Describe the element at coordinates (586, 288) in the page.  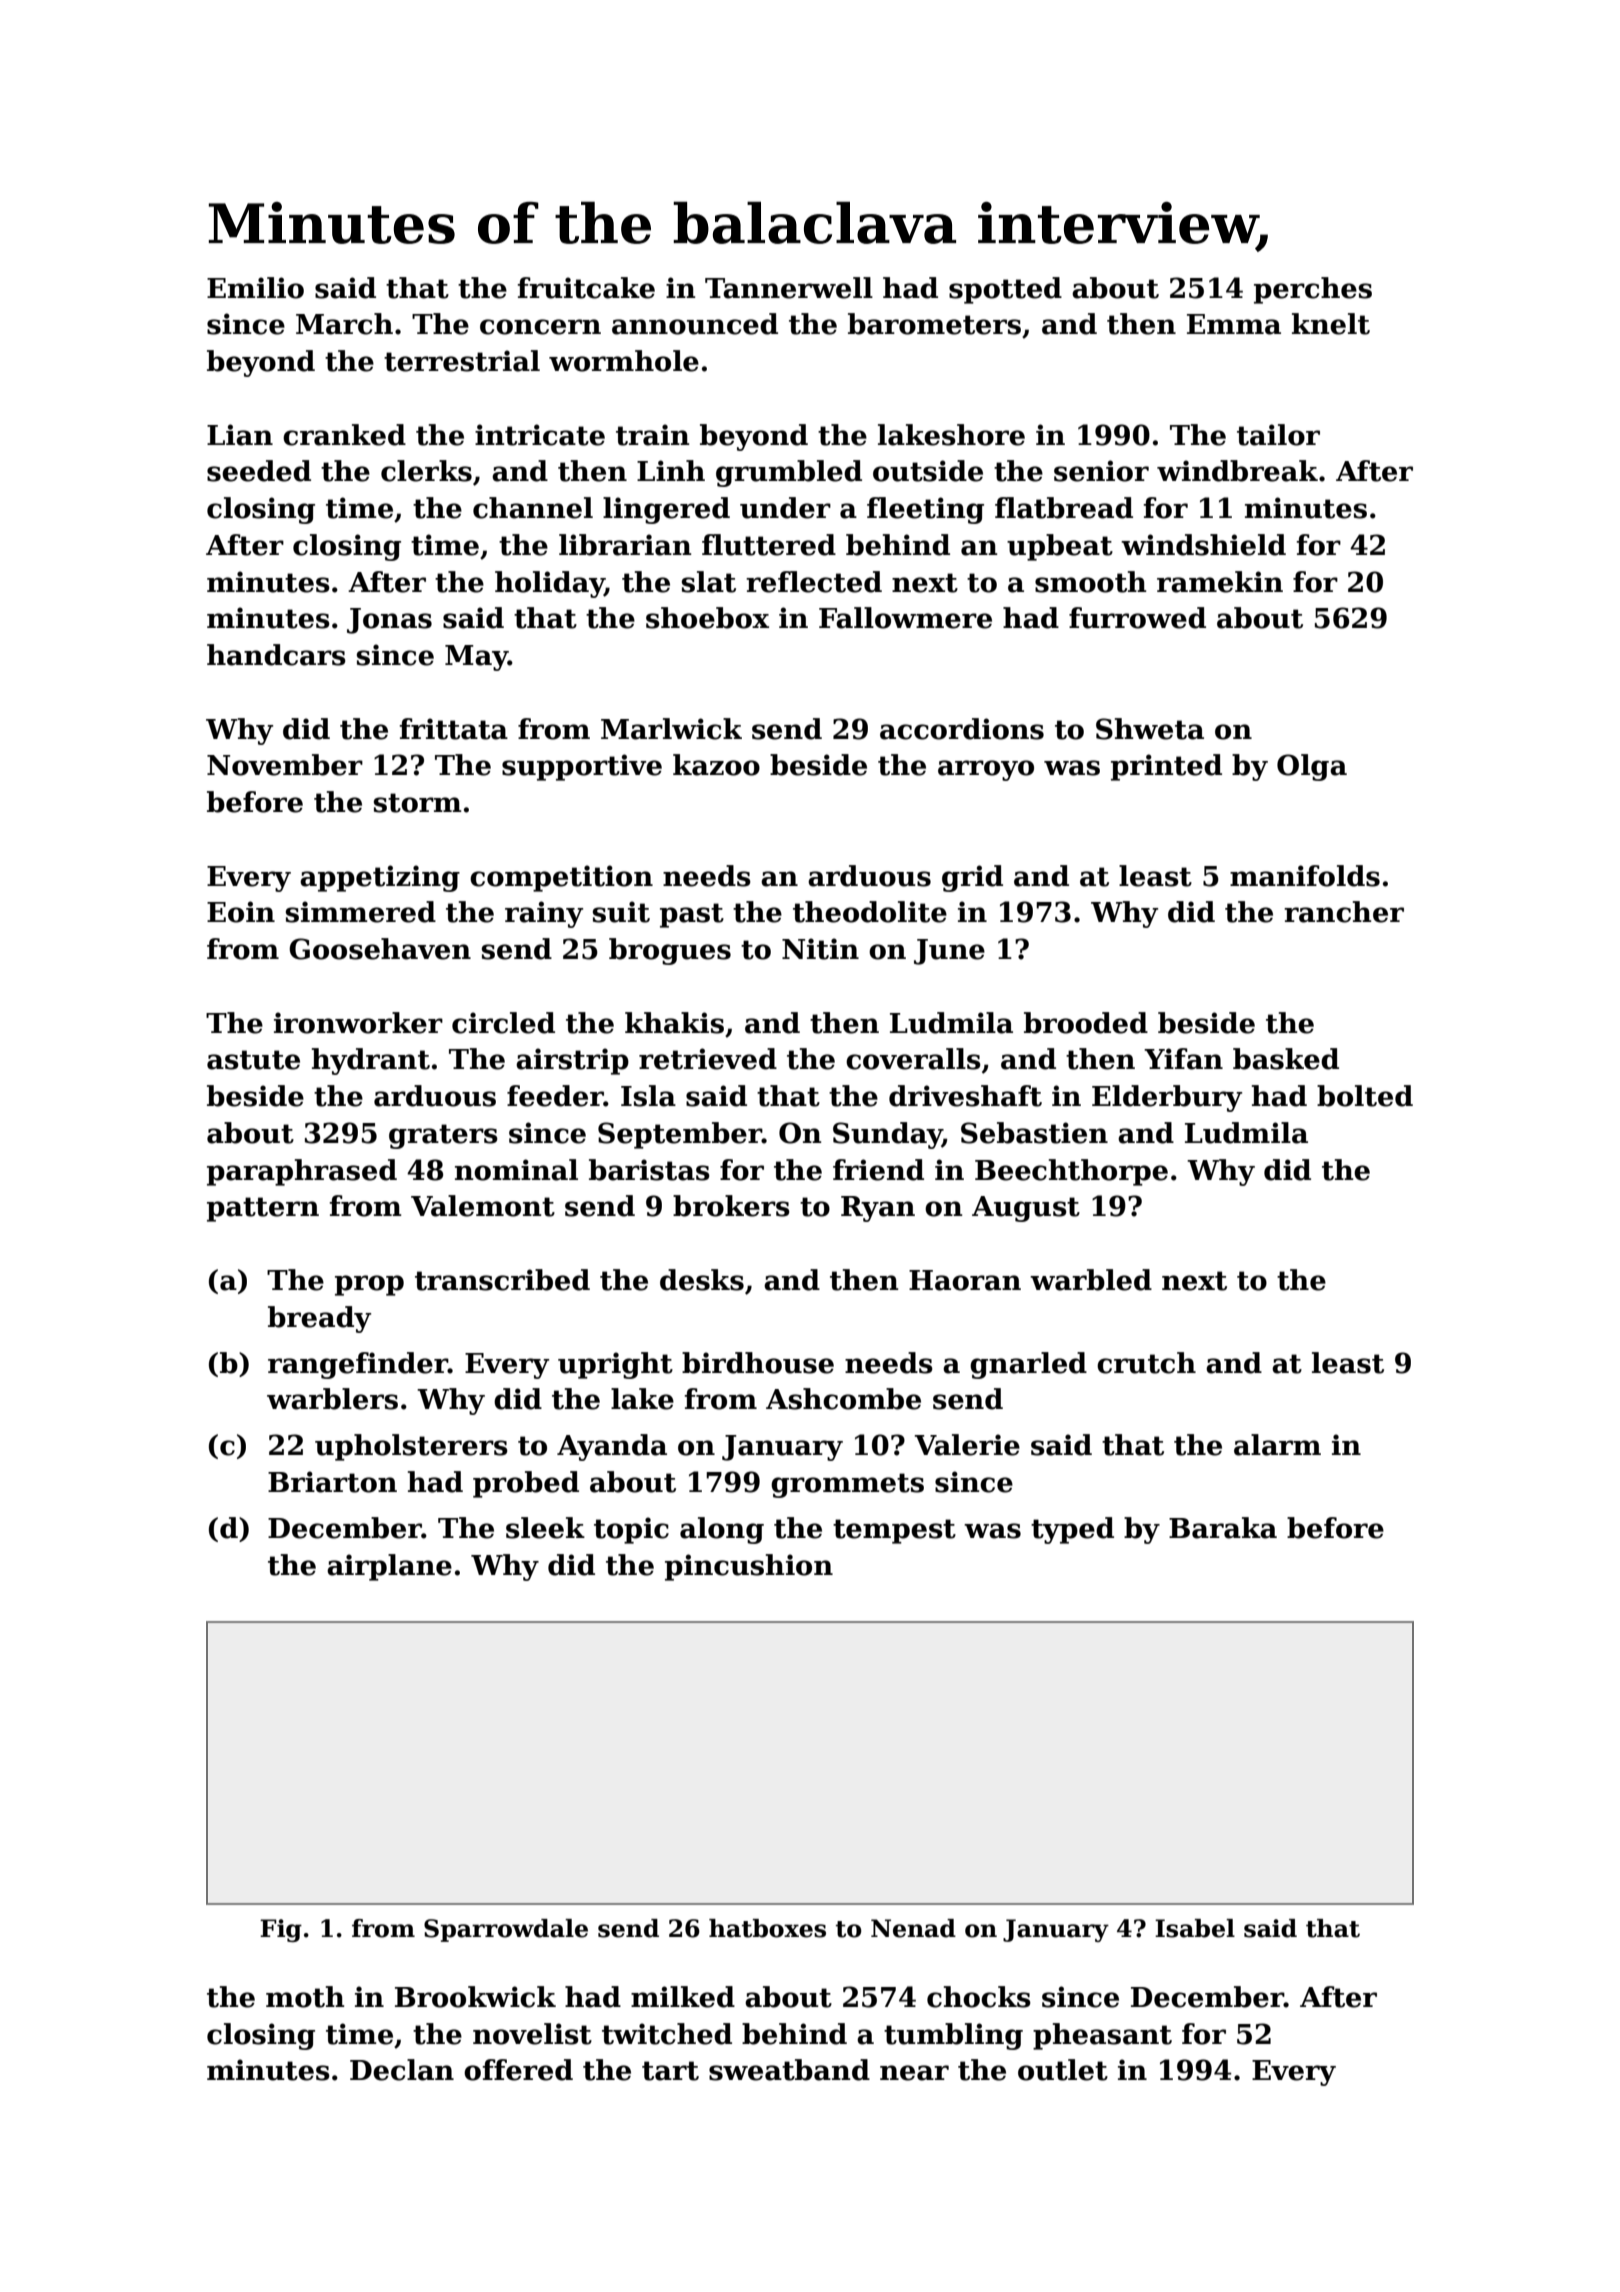
I see `fruitcake` at that location.
